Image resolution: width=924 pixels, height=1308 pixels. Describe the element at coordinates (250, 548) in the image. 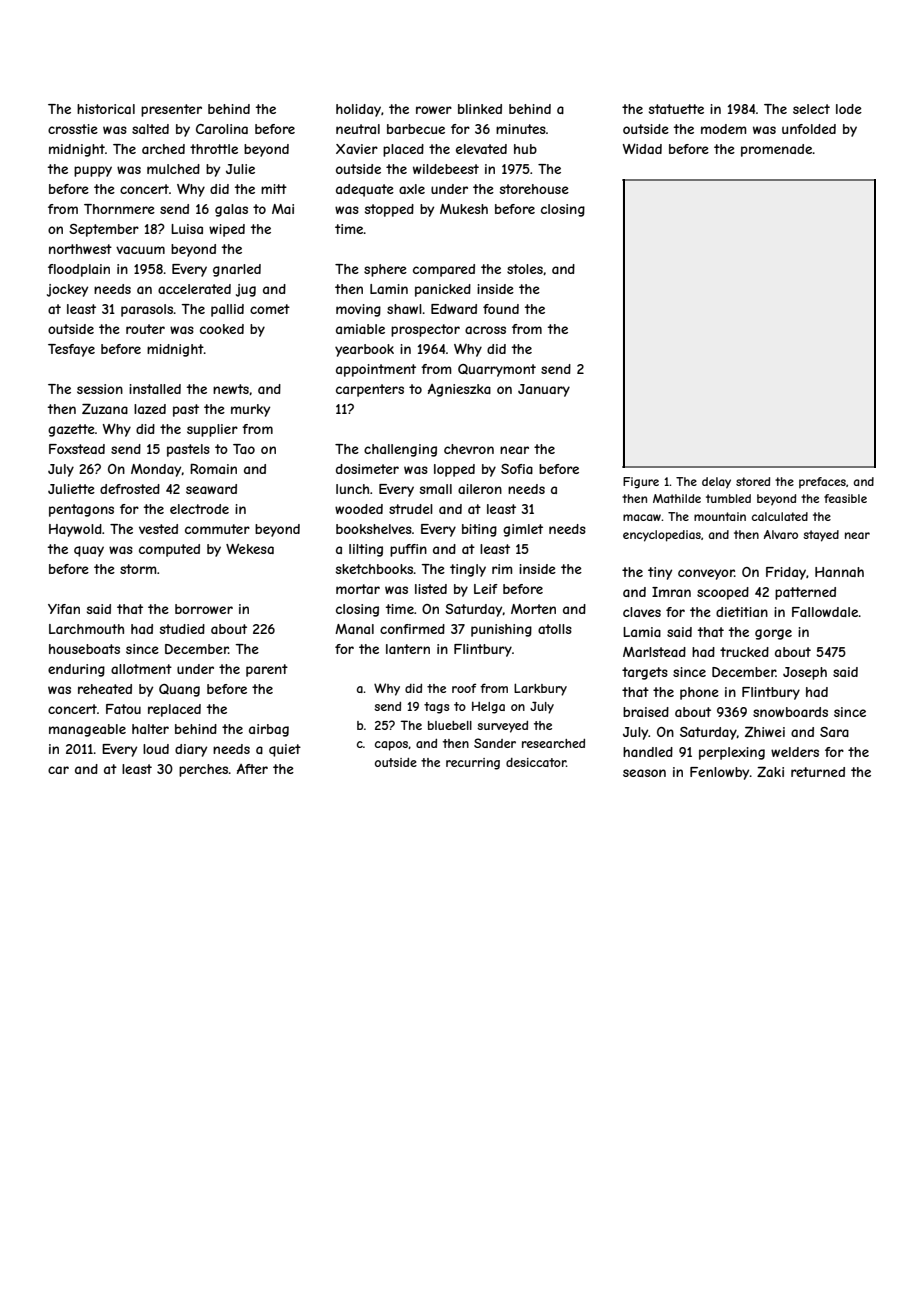

I see `Wekesa` at that location.
